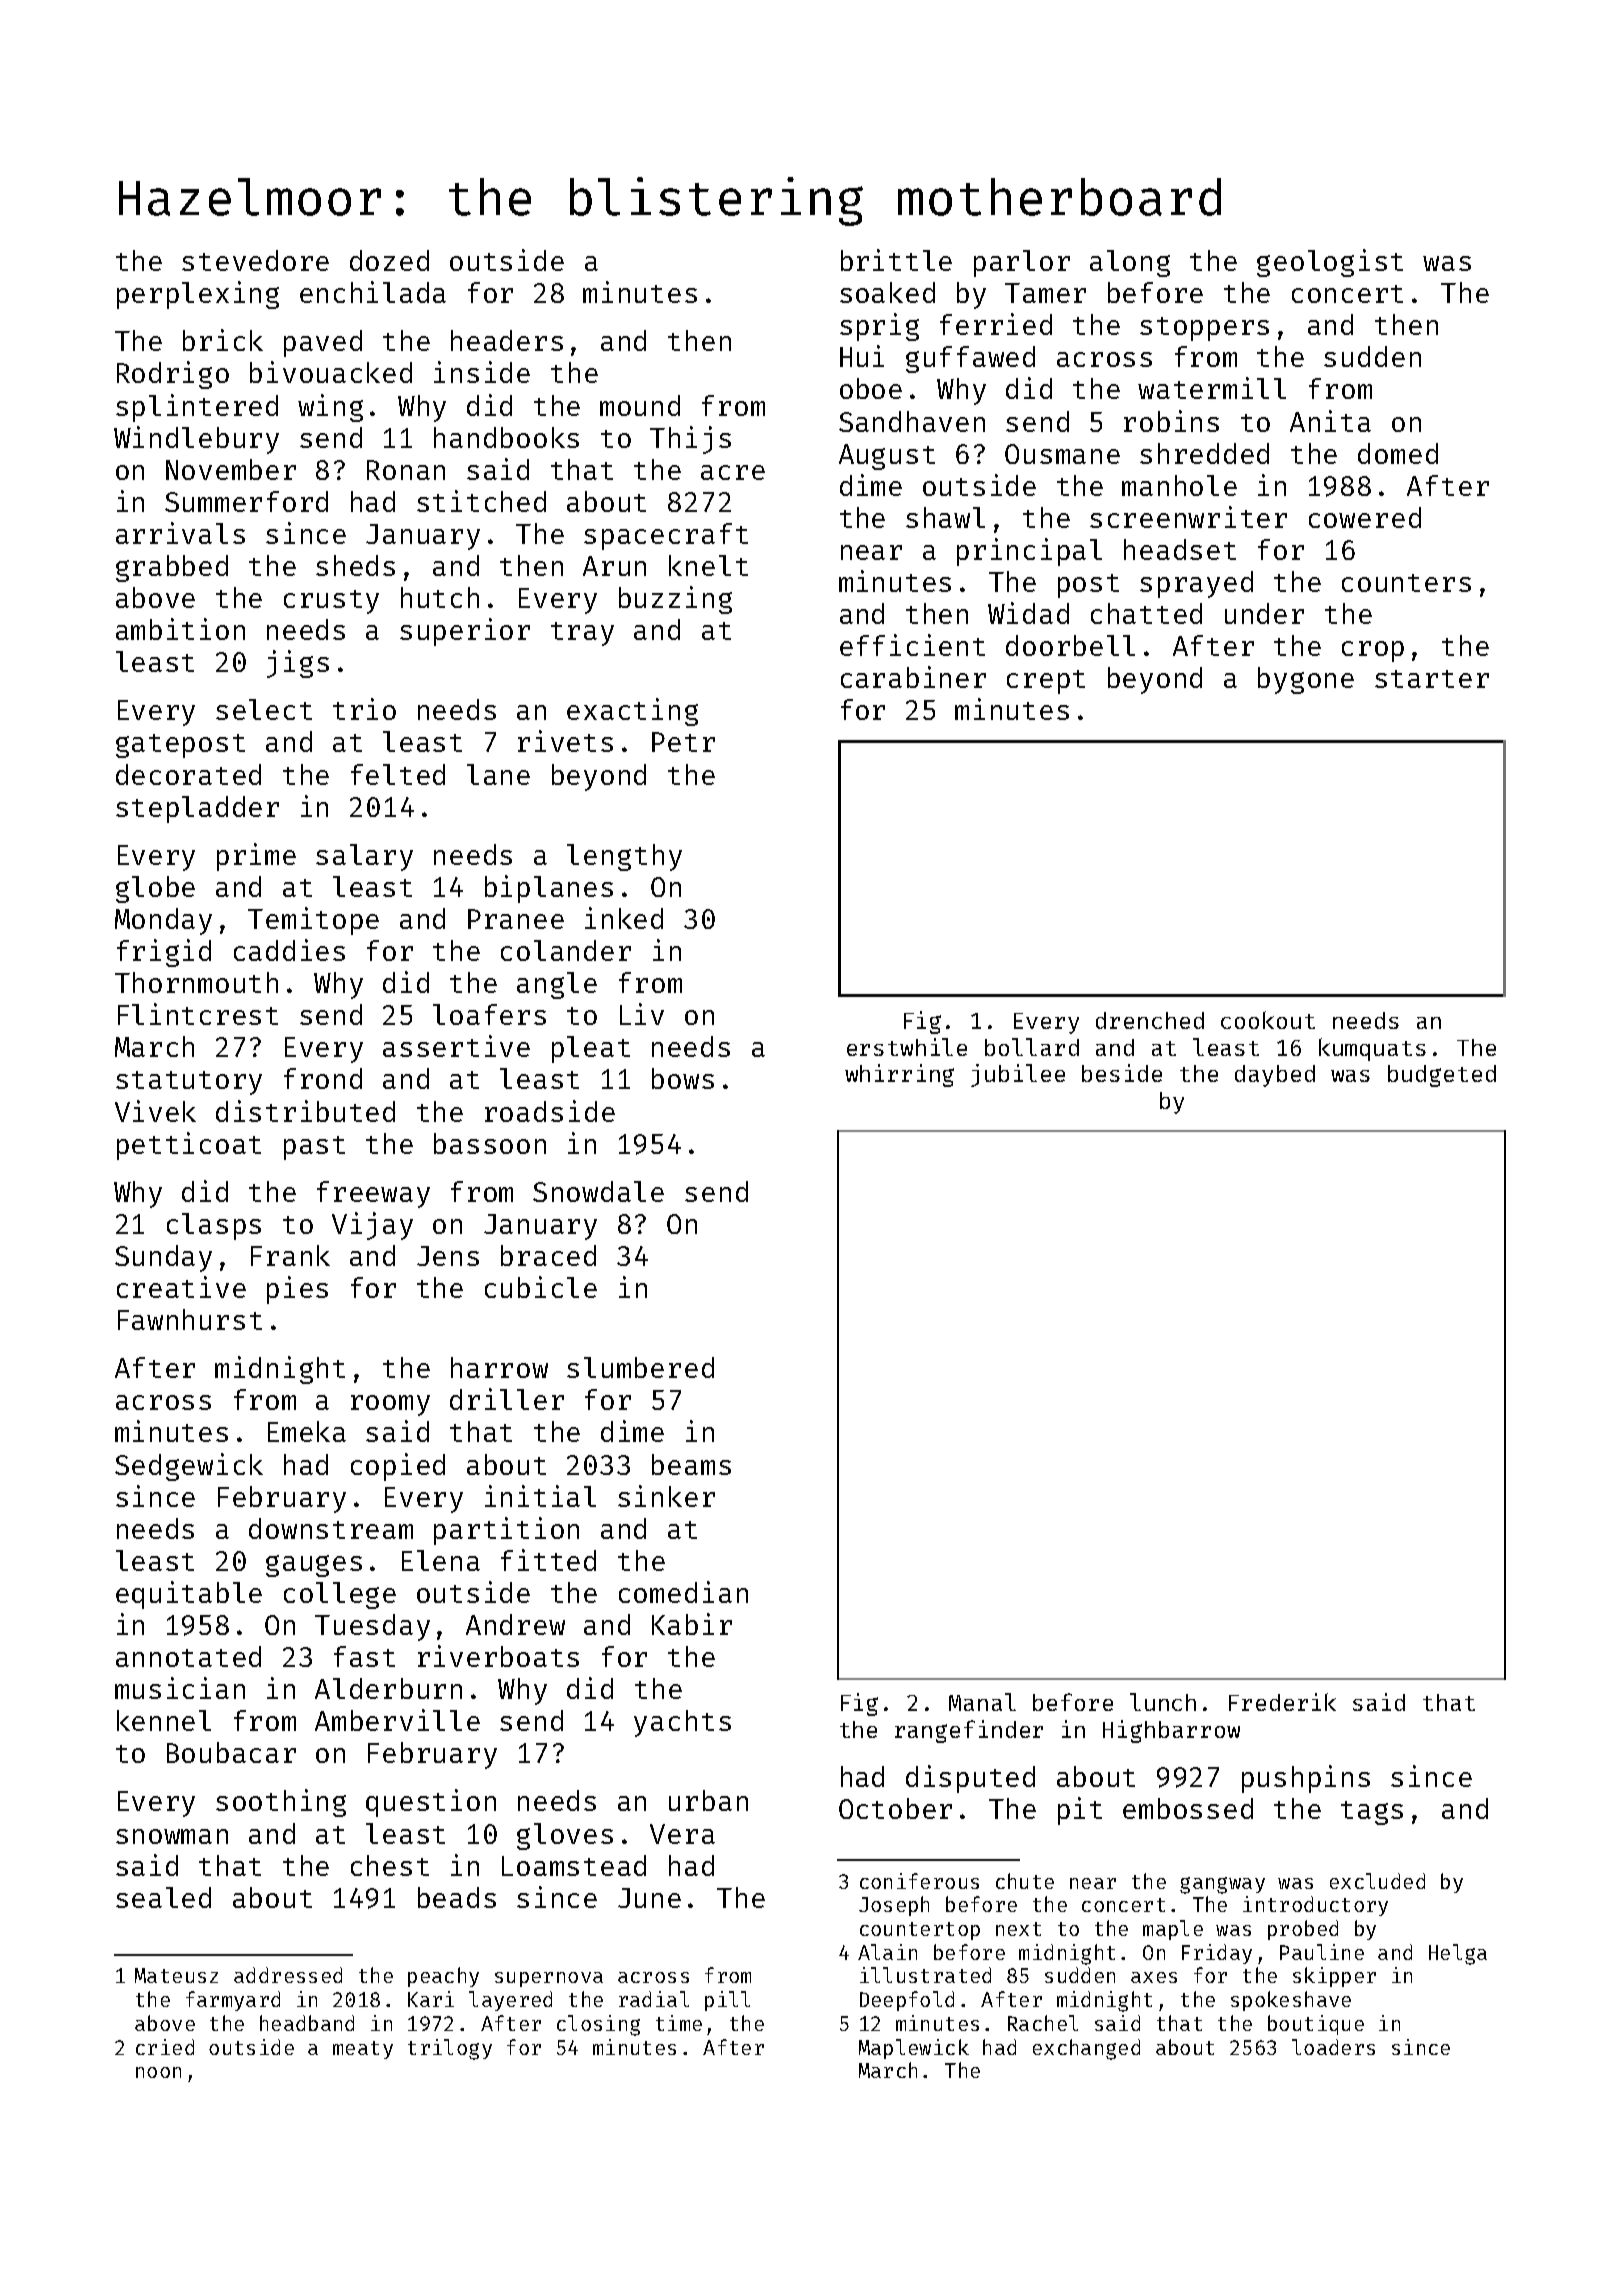 This image has width=1620, height=2292. Describe the element at coordinates (1406, 583) in the image. I see `counters` at that location.
